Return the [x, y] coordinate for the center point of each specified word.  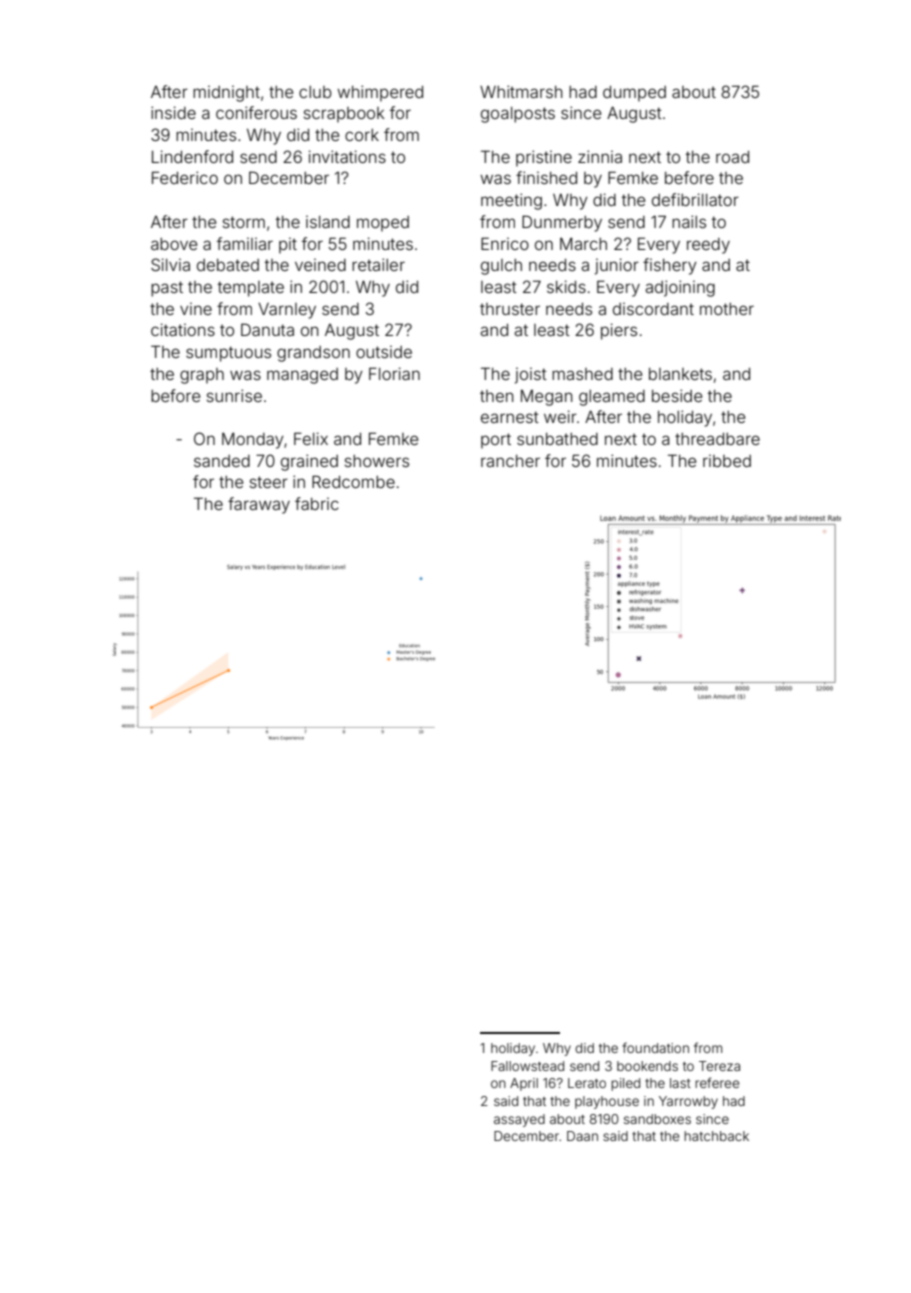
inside [173, 112]
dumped [634, 94]
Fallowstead [527, 1066]
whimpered [380, 93]
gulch [501, 267]
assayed [519, 1120]
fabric [317, 503]
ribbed [727, 461]
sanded [222, 461]
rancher [510, 461]
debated [228, 265]
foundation [655, 1047]
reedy [708, 246]
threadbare [717, 439]
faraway [259, 505]
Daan [582, 1136]
